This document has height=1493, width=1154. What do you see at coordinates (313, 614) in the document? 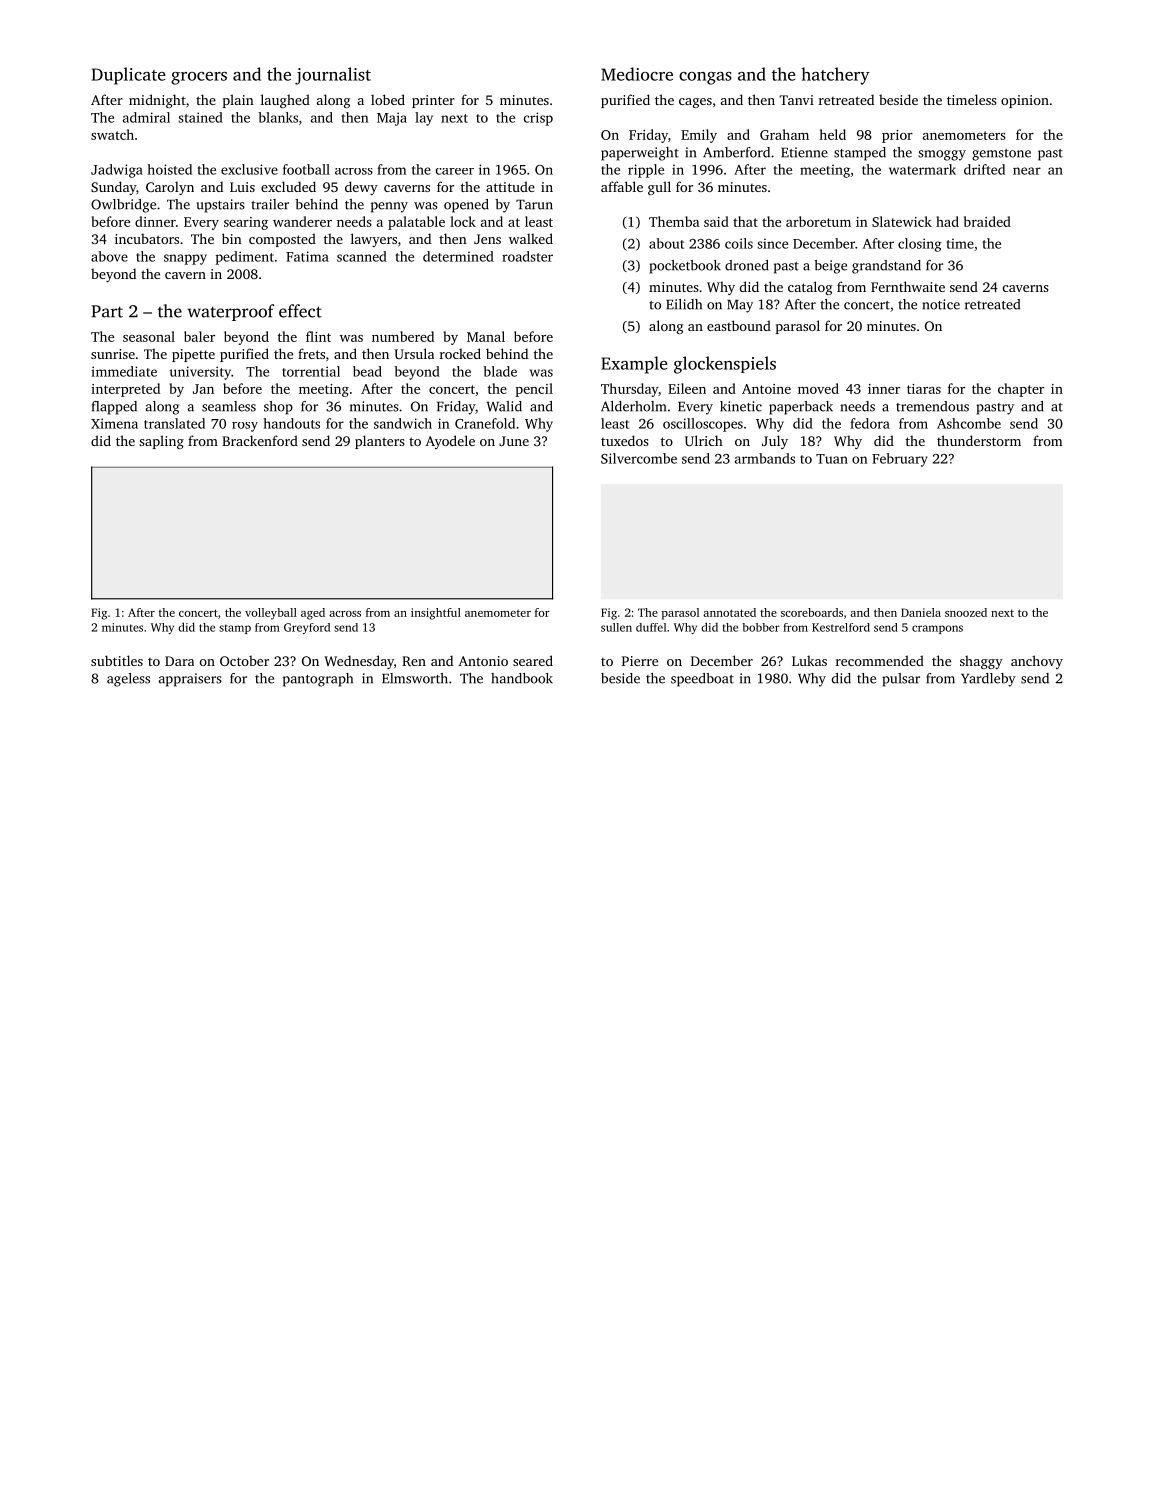
I see `aged` at bounding box center [313, 614].
